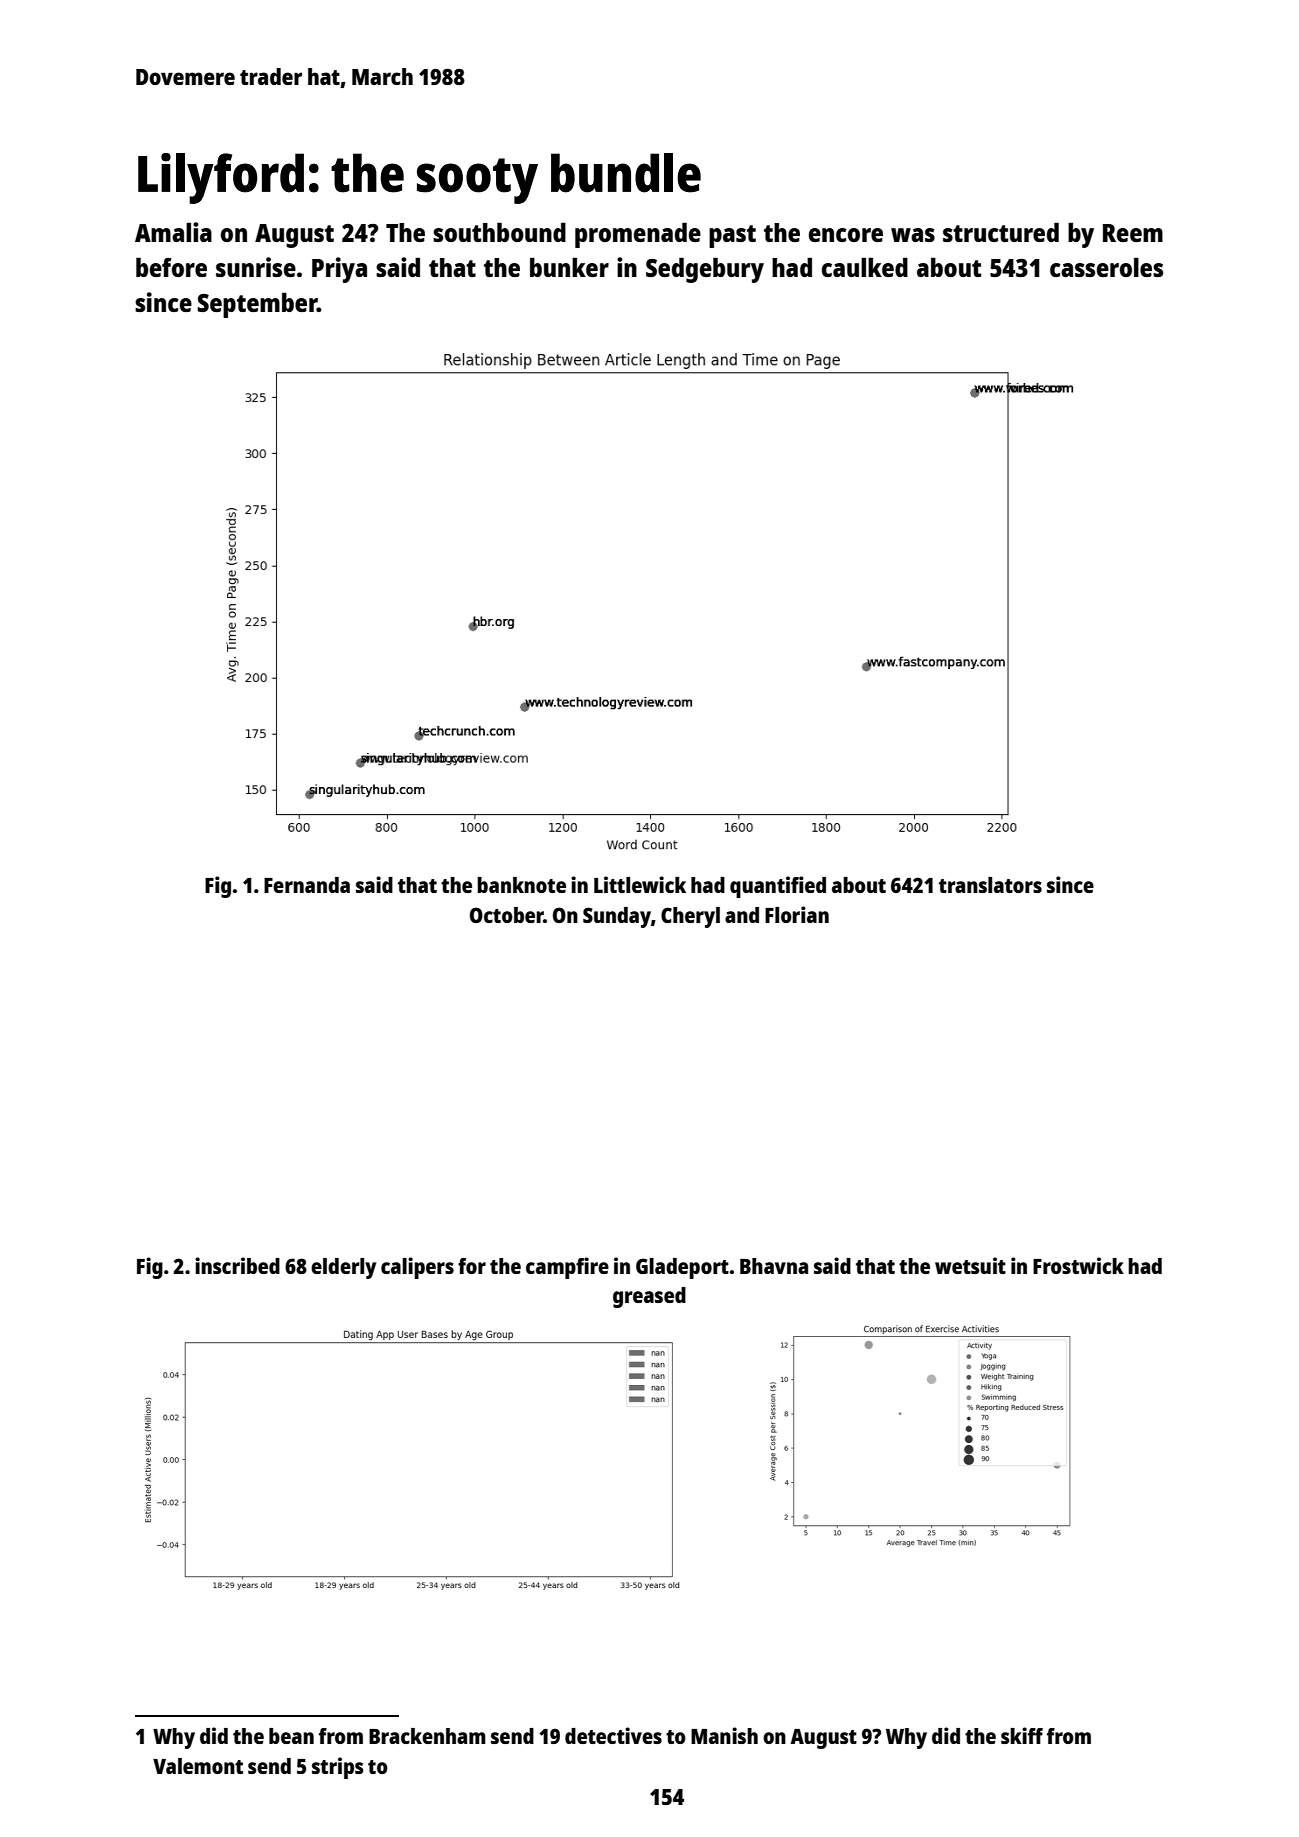 This screenshot has width=1299, height=1837. Describe the element at coordinates (198, 1766) in the screenshot. I see `Valemont` at that location.
